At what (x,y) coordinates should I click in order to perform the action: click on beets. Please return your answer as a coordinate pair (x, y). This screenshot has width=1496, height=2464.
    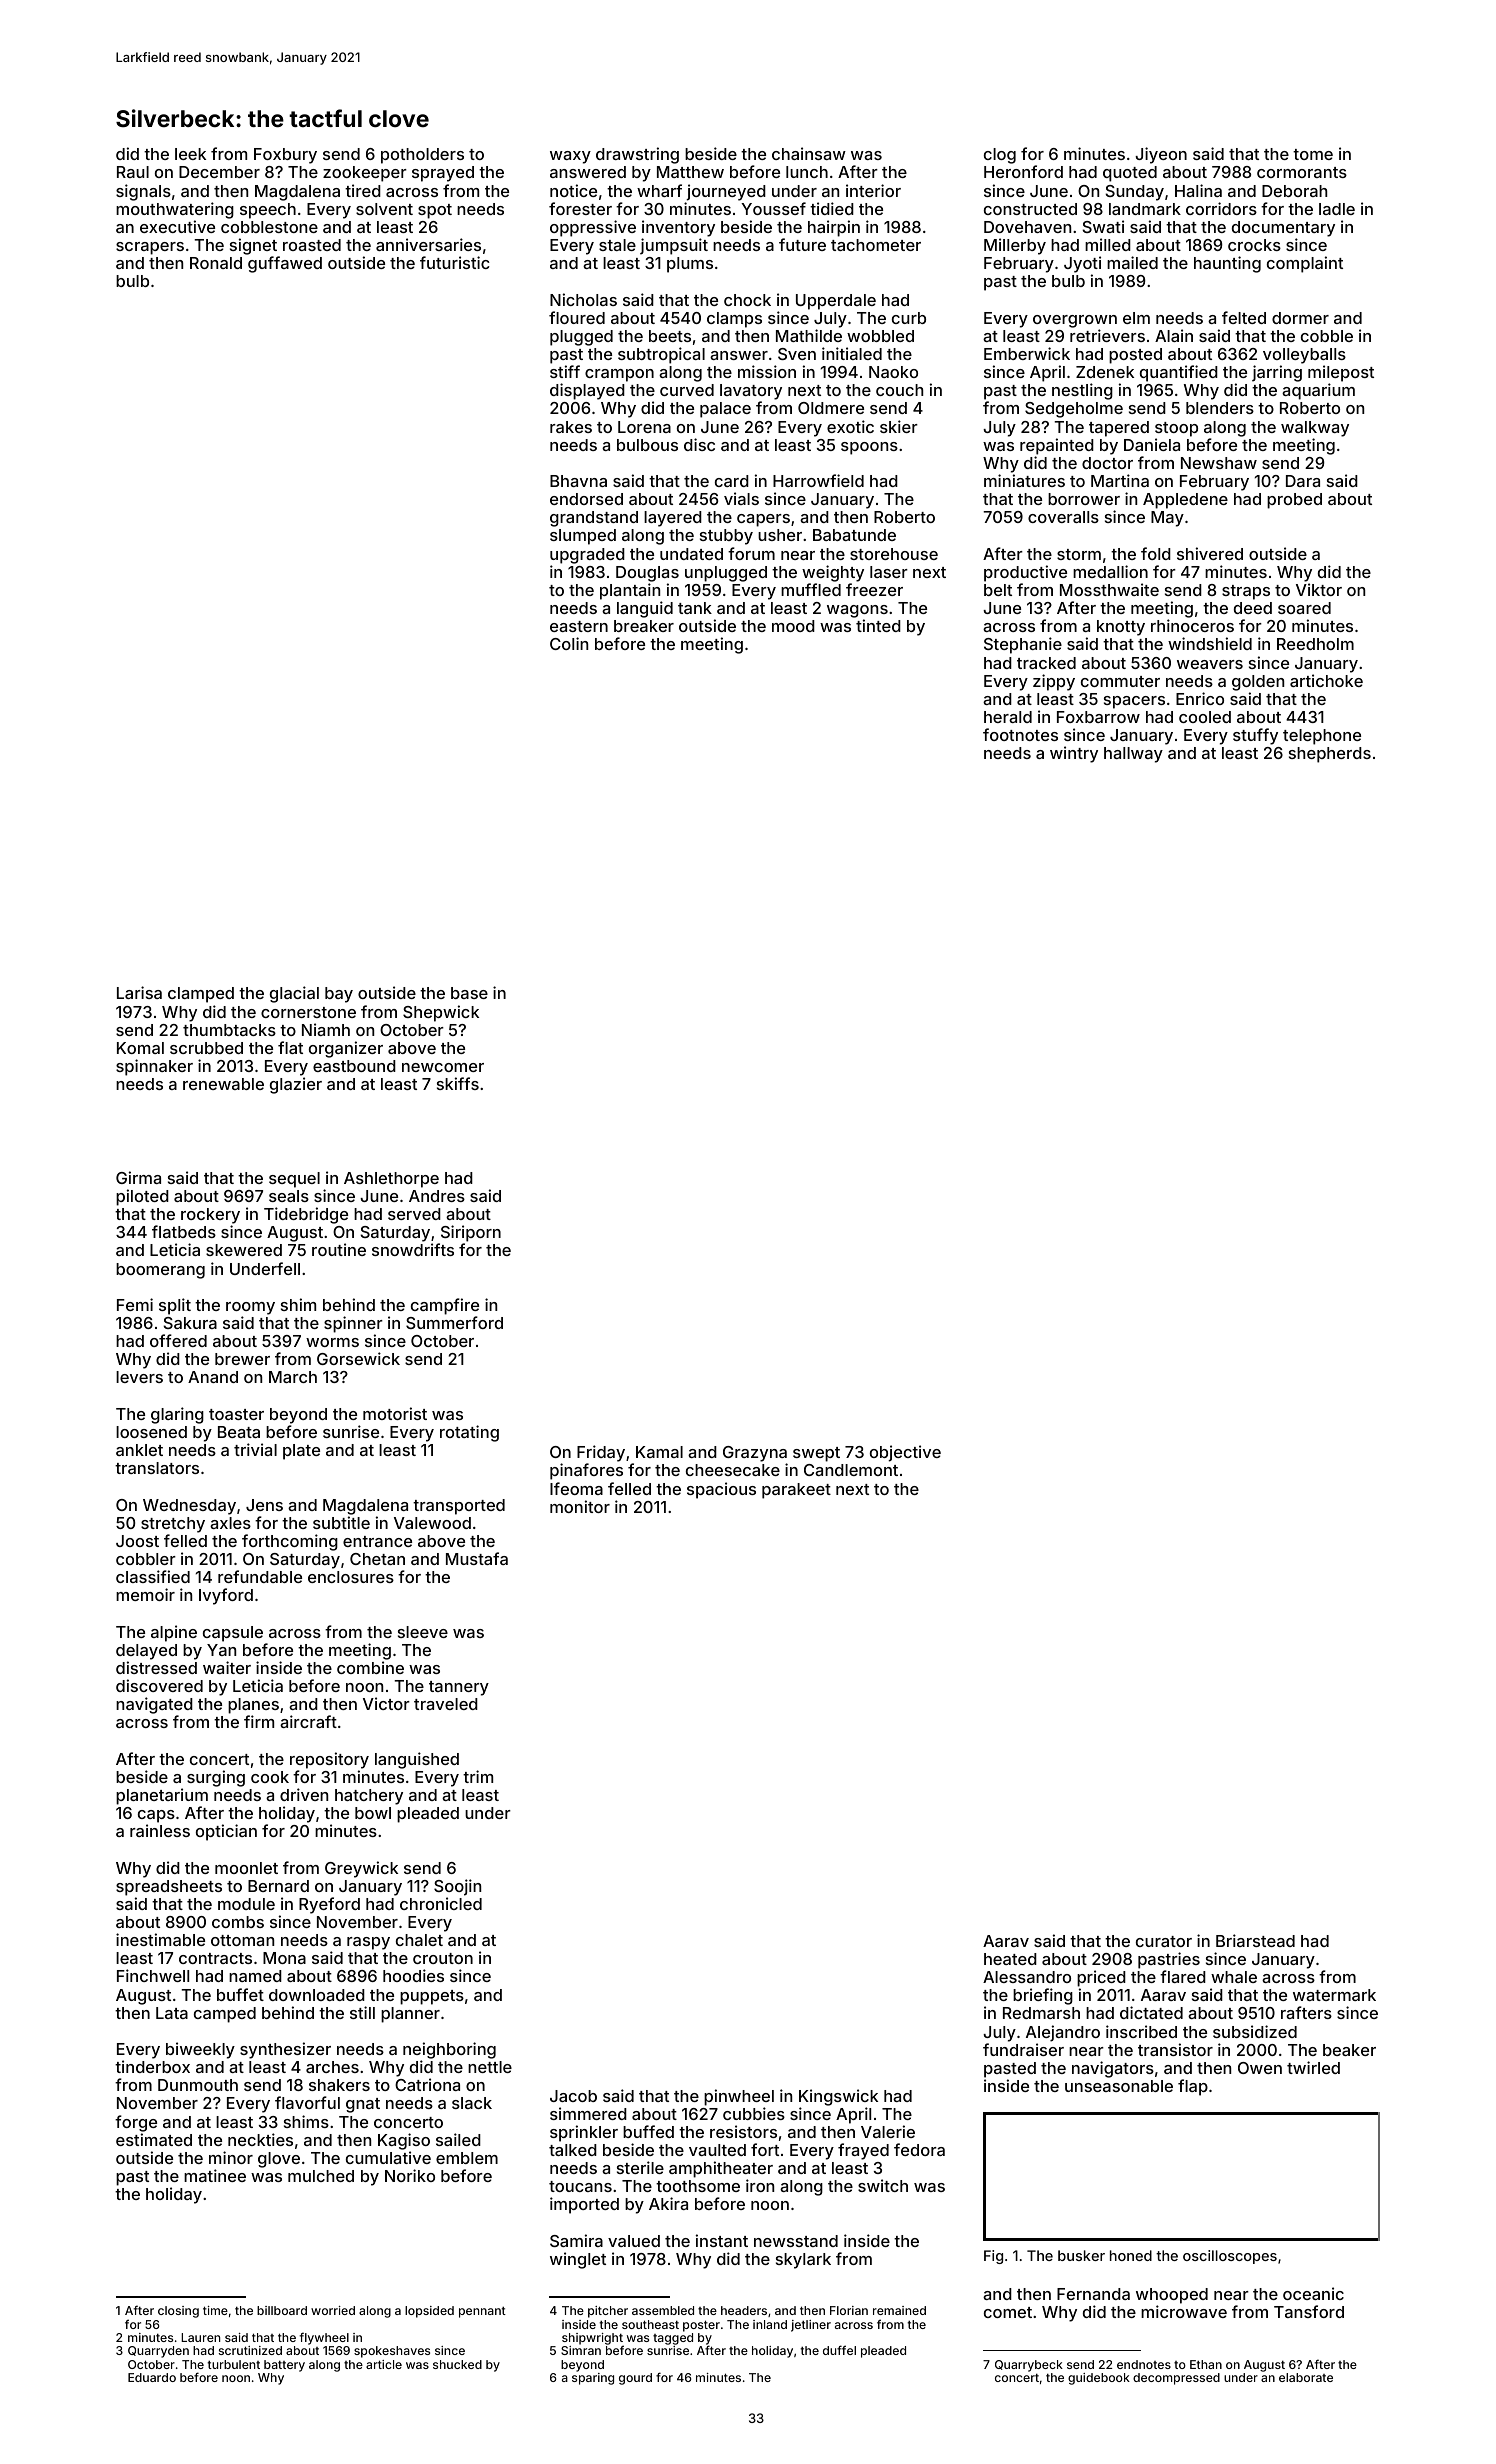
    Looking at the image, I should click on (670, 336).
